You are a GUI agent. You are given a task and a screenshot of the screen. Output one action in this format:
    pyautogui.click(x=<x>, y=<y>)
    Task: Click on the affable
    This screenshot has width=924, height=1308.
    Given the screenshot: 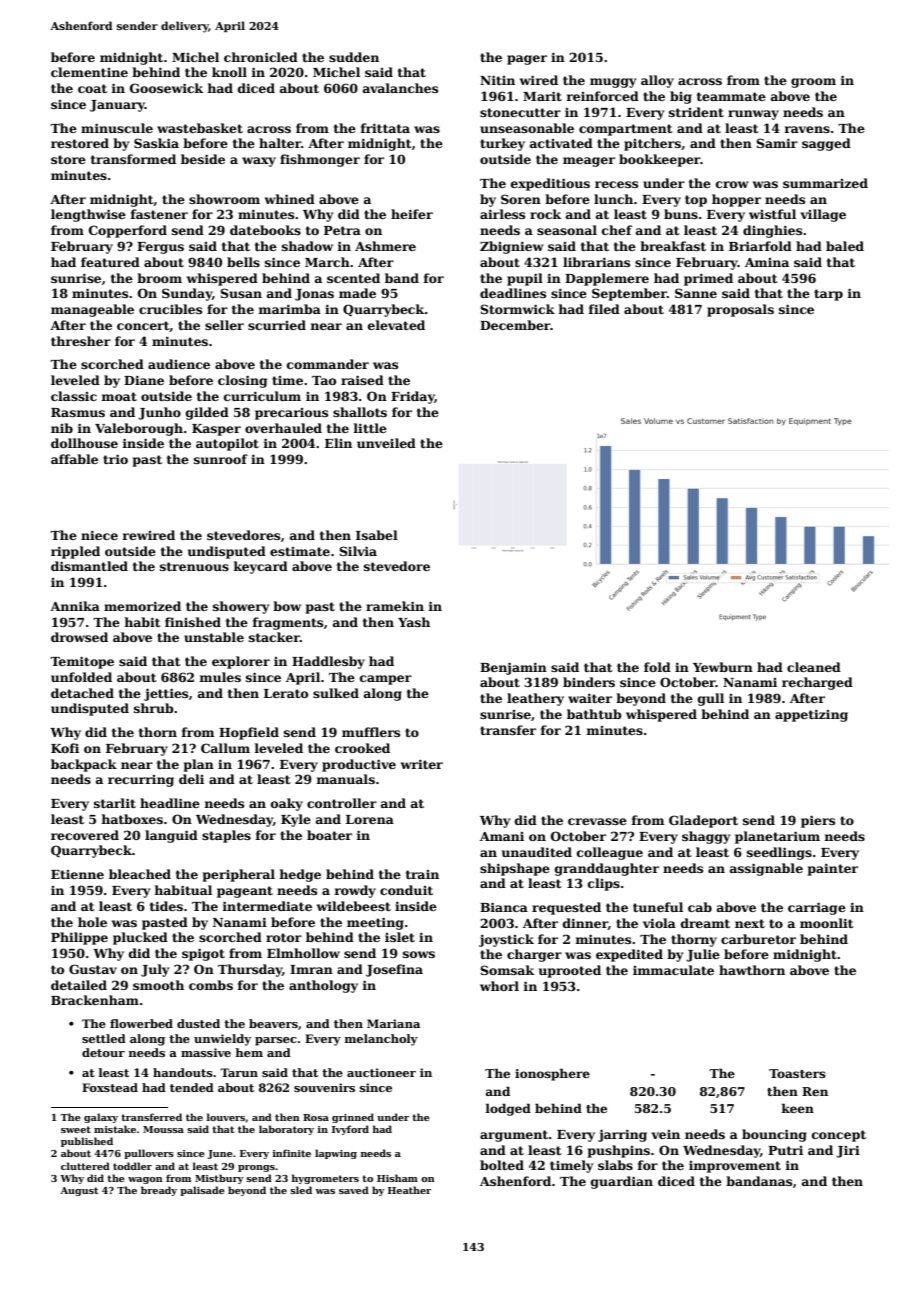 What is the action you would take?
    pyautogui.click(x=74, y=459)
